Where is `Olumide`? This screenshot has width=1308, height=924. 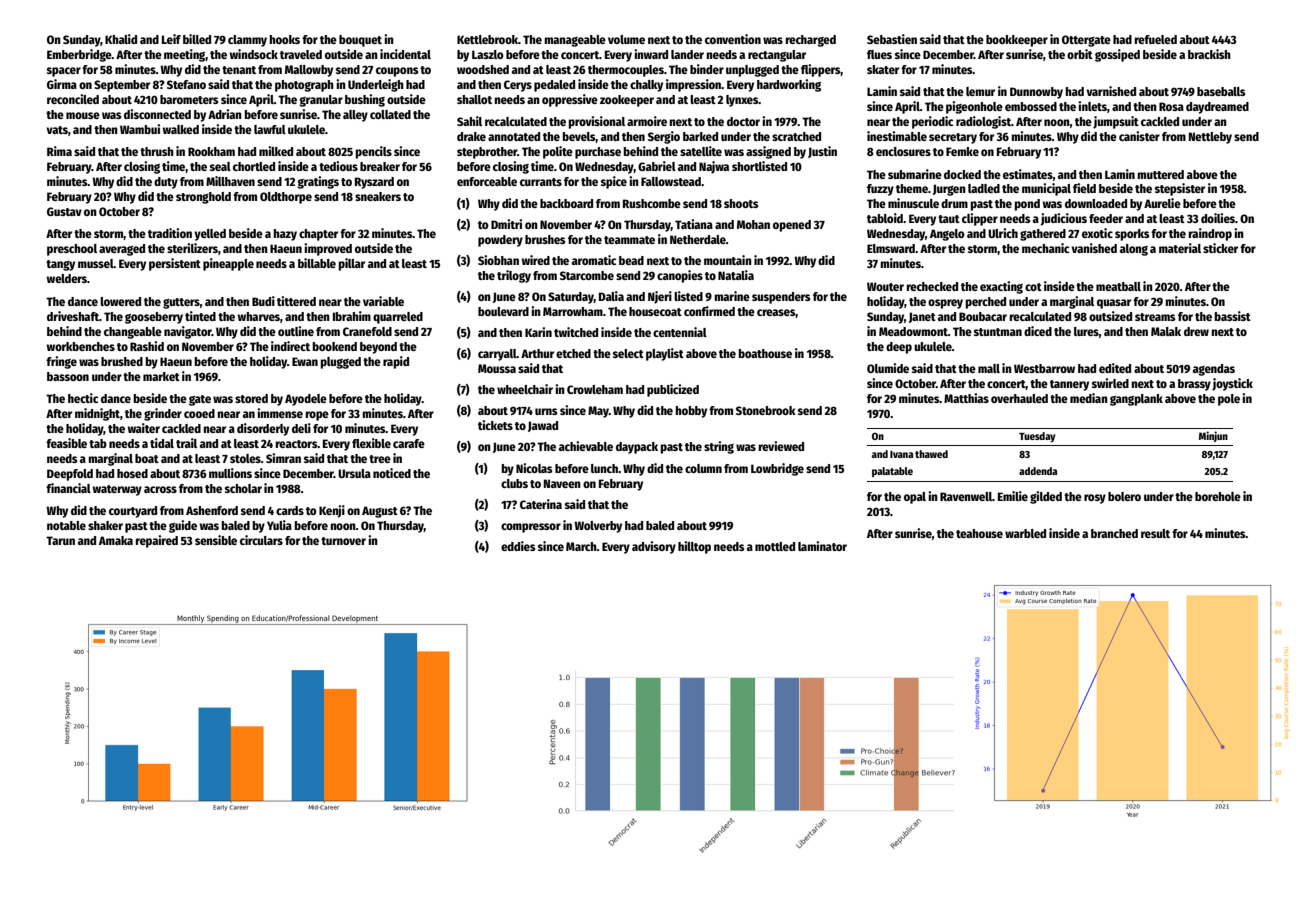
Olumide is located at coordinates (888, 368).
